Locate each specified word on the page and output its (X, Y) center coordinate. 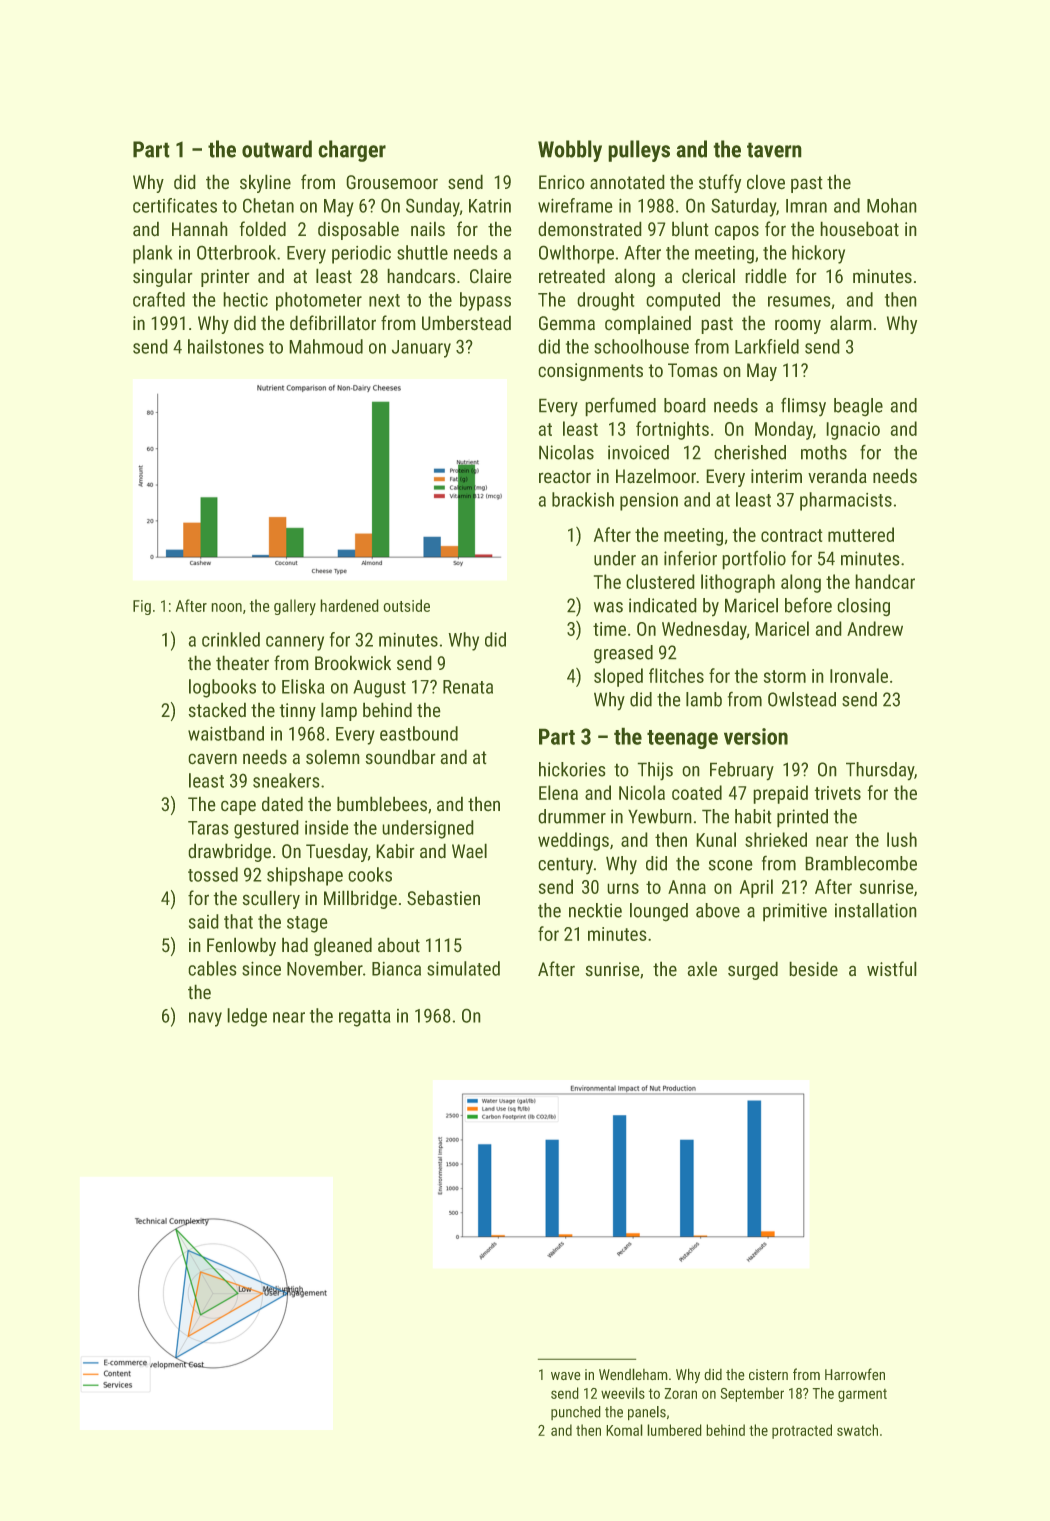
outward (277, 149)
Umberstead (466, 323)
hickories (572, 769)
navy (205, 1019)
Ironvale (859, 675)
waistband (226, 733)
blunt (690, 229)
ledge (247, 1017)
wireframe (575, 205)
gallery (295, 607)
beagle (858, 407)
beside (813, 969)
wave (566, 1376)
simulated (463, 968)
